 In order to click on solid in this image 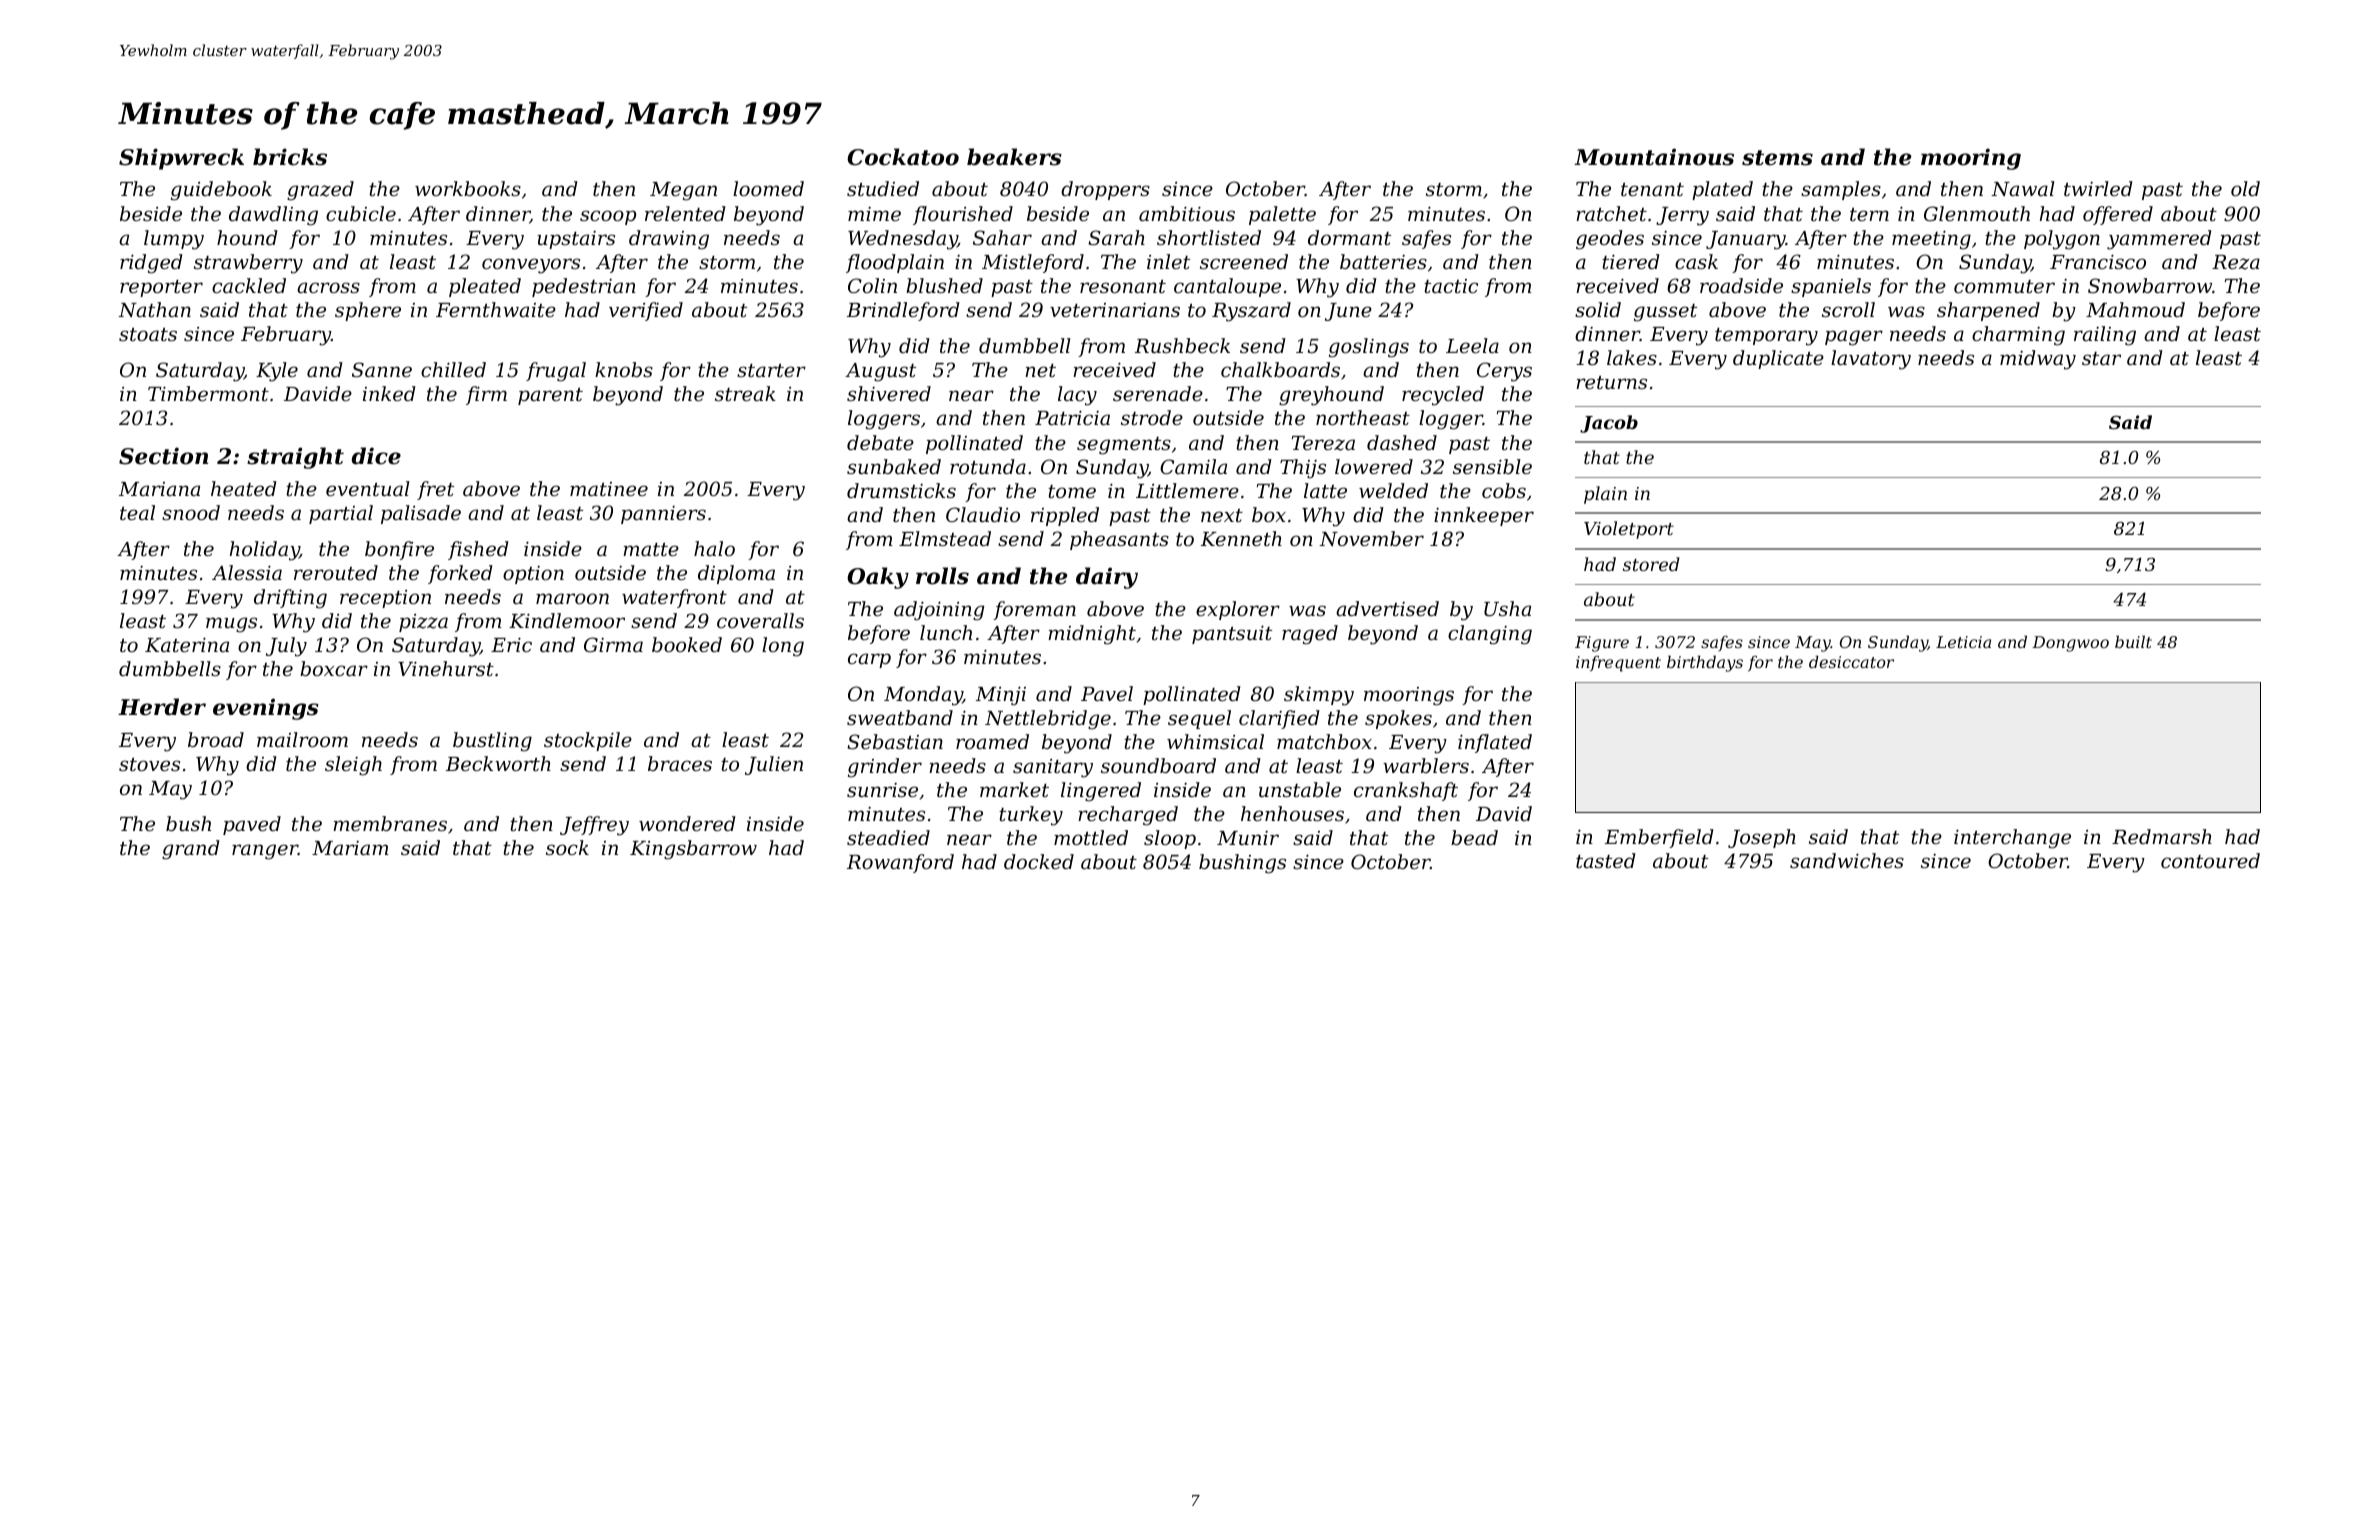, I will do `click(1598, 309)`.
